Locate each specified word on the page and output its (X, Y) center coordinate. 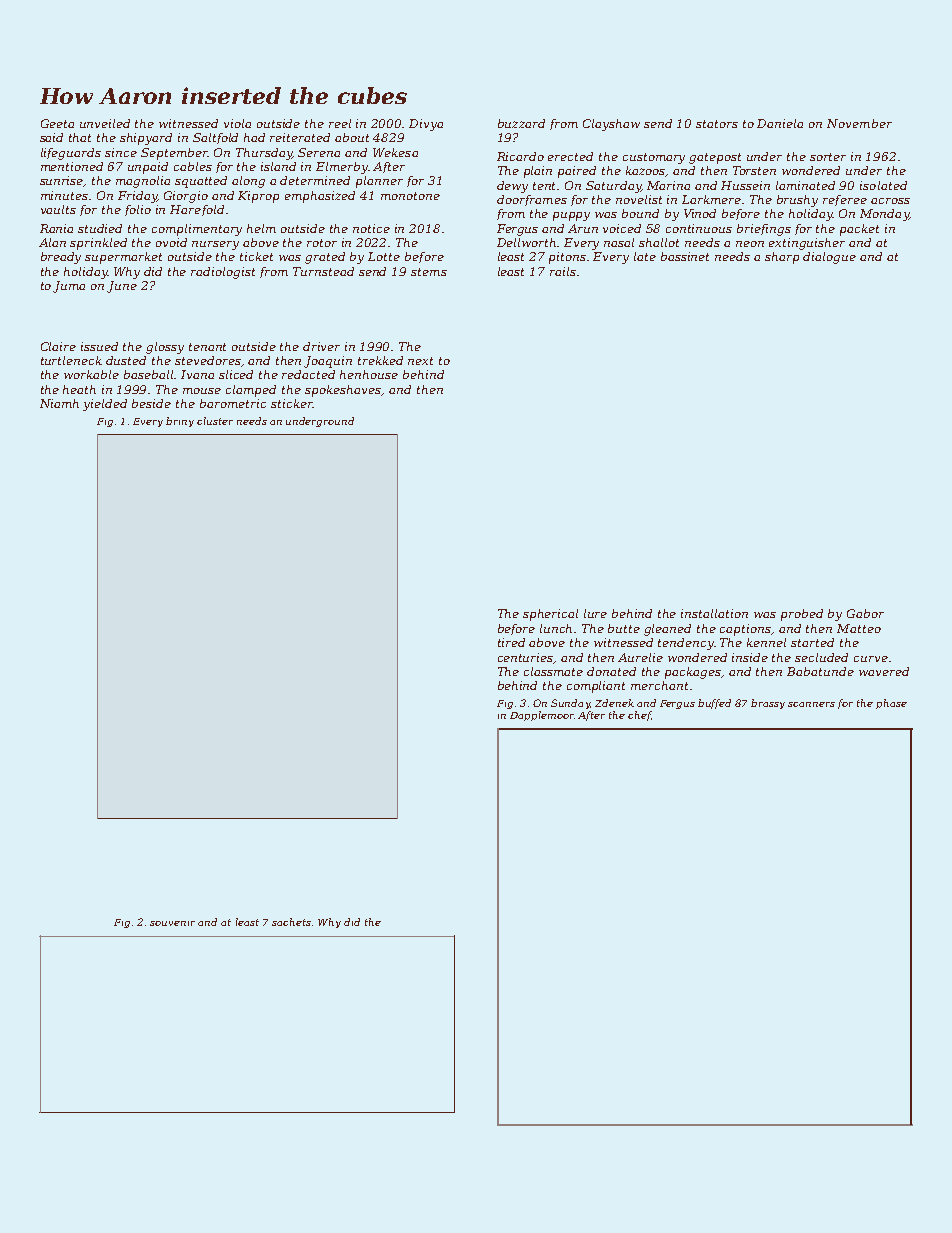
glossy (165, 348)
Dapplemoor (542, 716)
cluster (215, 421)
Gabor (865, 613)
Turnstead (323, 271)
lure (595, 613)
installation (714, 613)
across (890, 201)
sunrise (62, 181)
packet (859, 230)
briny (180, 422)
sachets (291, 922)
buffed (714, 704)
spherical (550, 615)
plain (538, 172)
